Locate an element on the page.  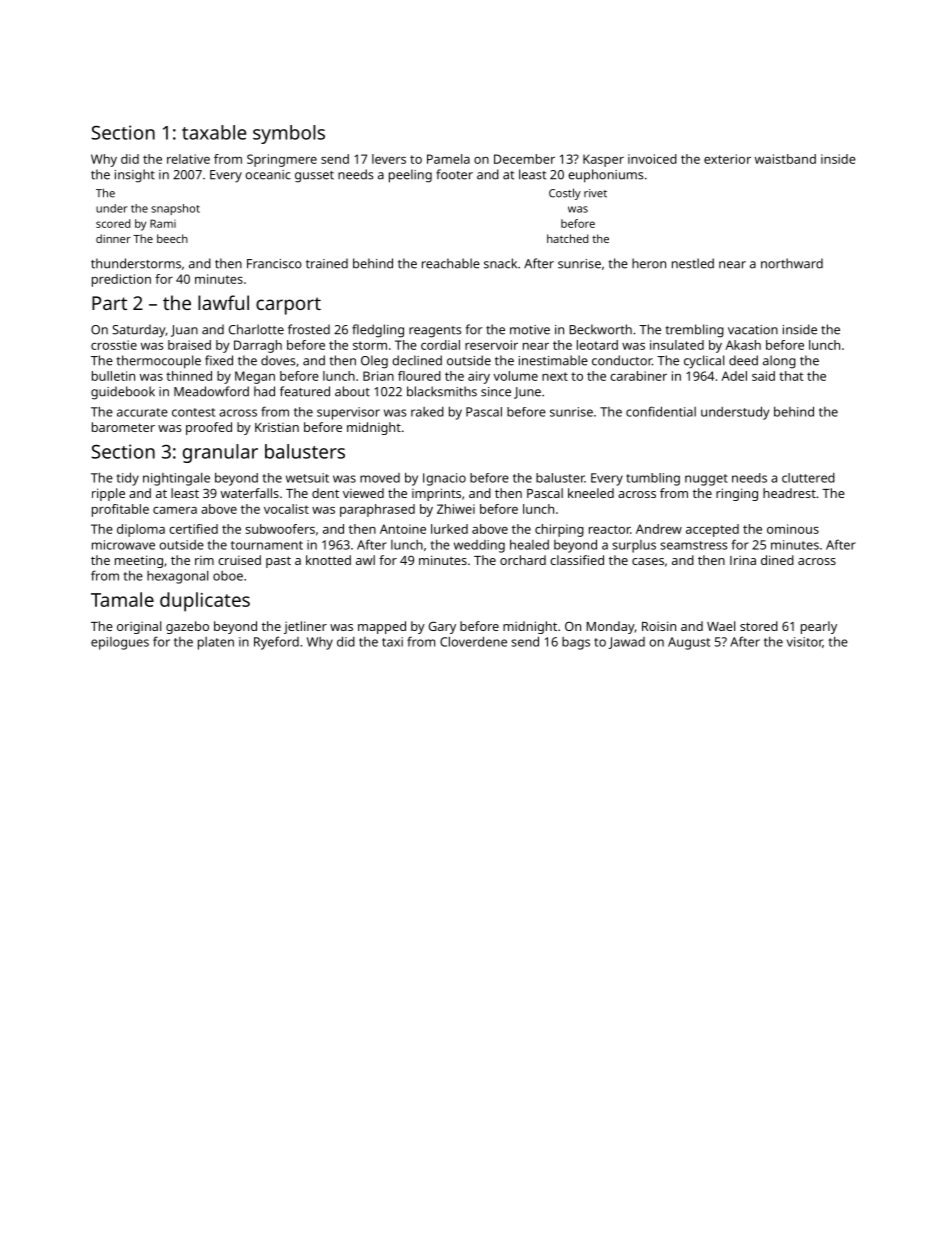
northward is located at coordinates (792, 263).
